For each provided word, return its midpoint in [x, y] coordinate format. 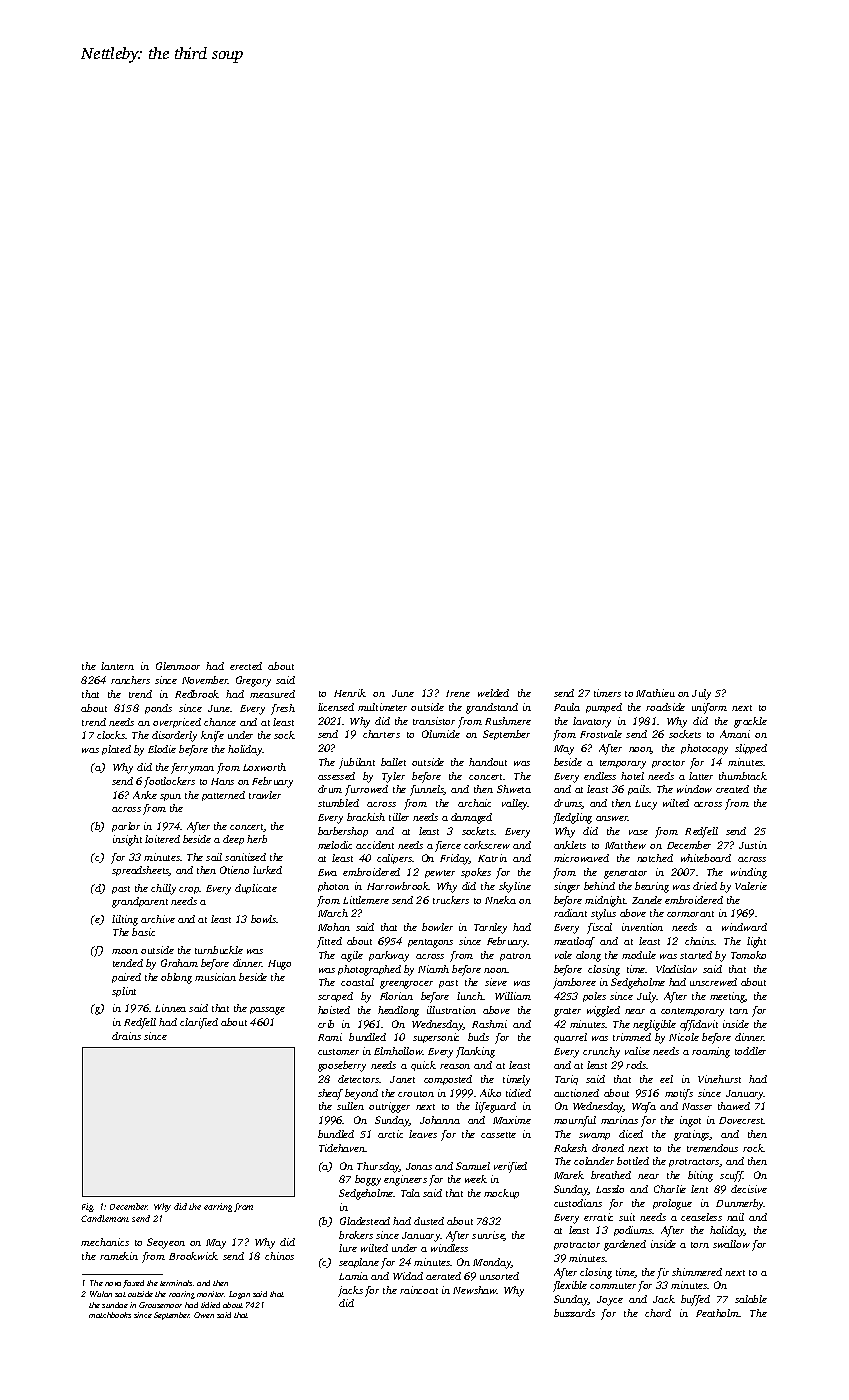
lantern [117, 666]
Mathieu [655, 693]
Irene [458, 693]
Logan [239, 1295]
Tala [410, 1193]
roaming [711, 1052]
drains [126, 1036]
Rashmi [489, 1024]
